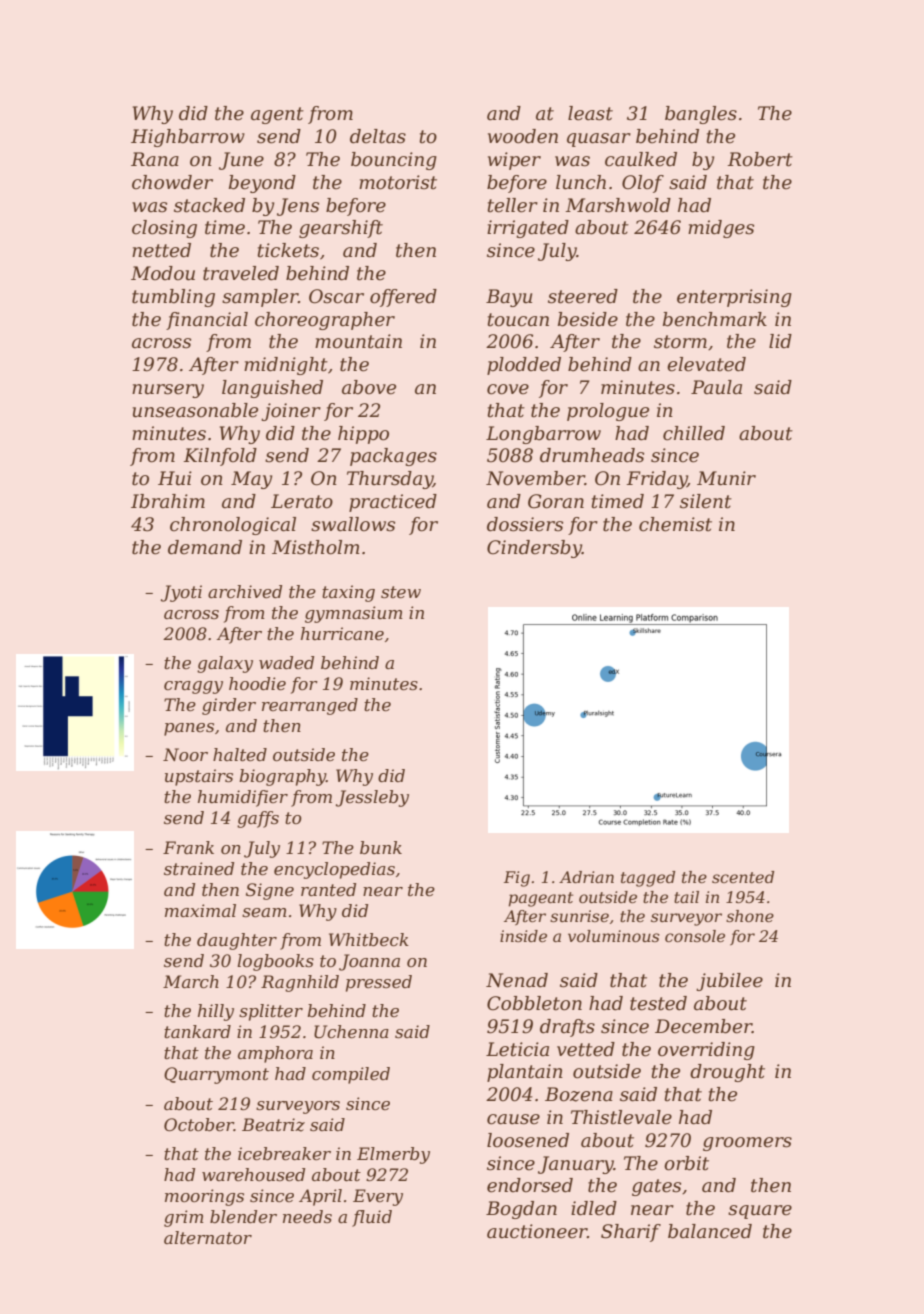  I want to click on Rana, so click(155, 159).
